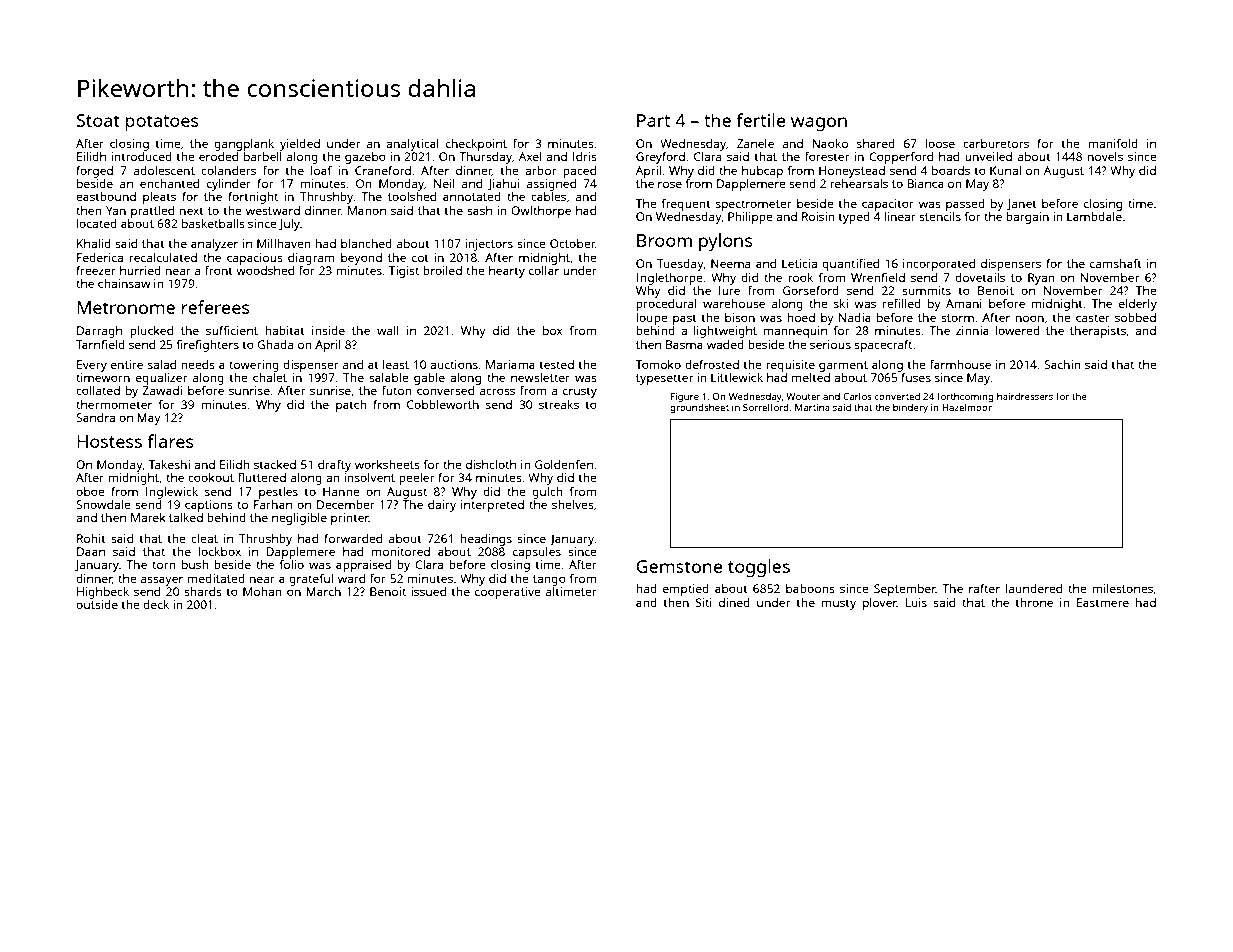 This screenshot has width=1233, height=952. Describe the element at coordinates (1105, 156) in the screenshot. I see `novels` at that location.
